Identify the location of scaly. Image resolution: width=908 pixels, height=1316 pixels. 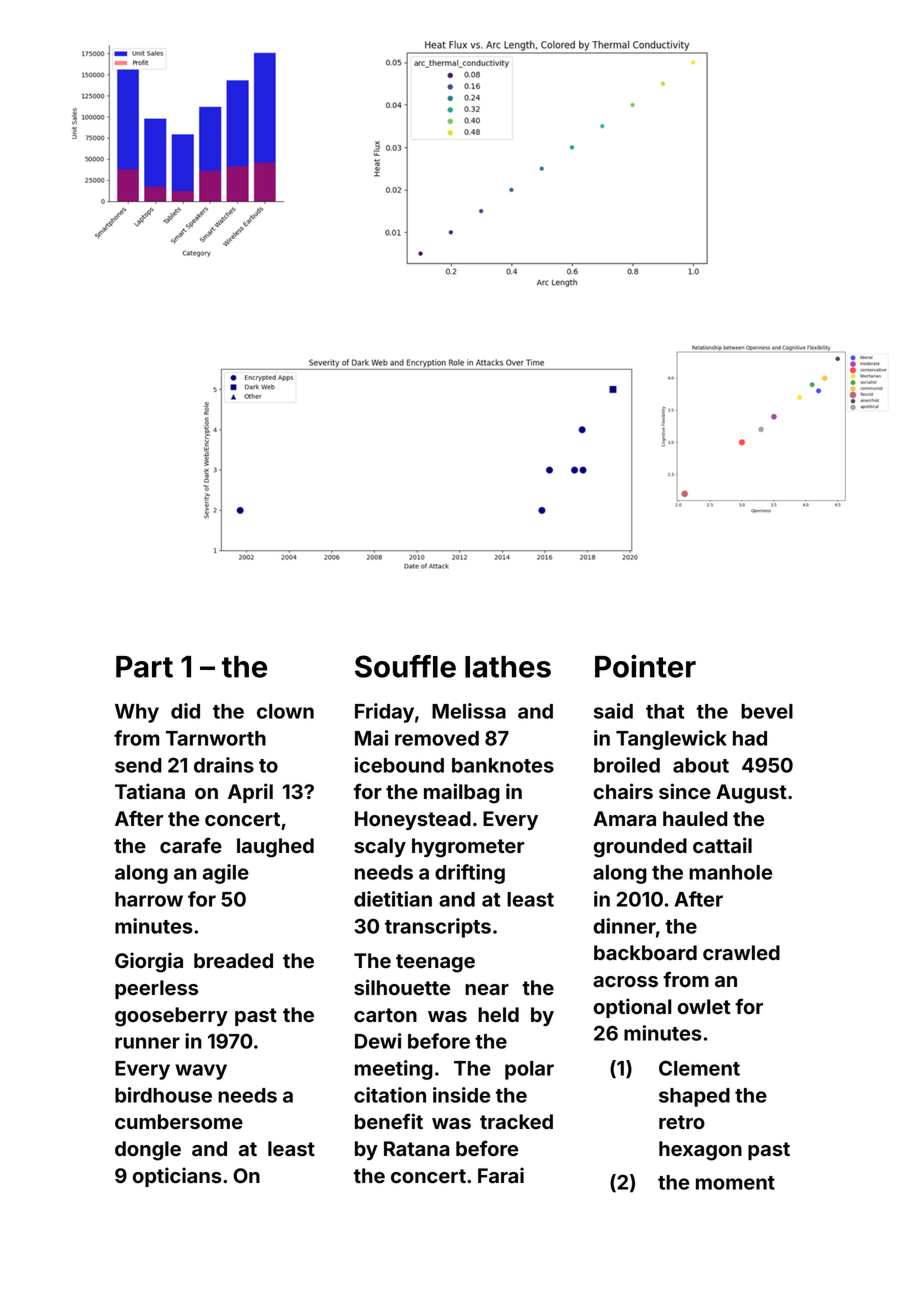
(380, 847).
